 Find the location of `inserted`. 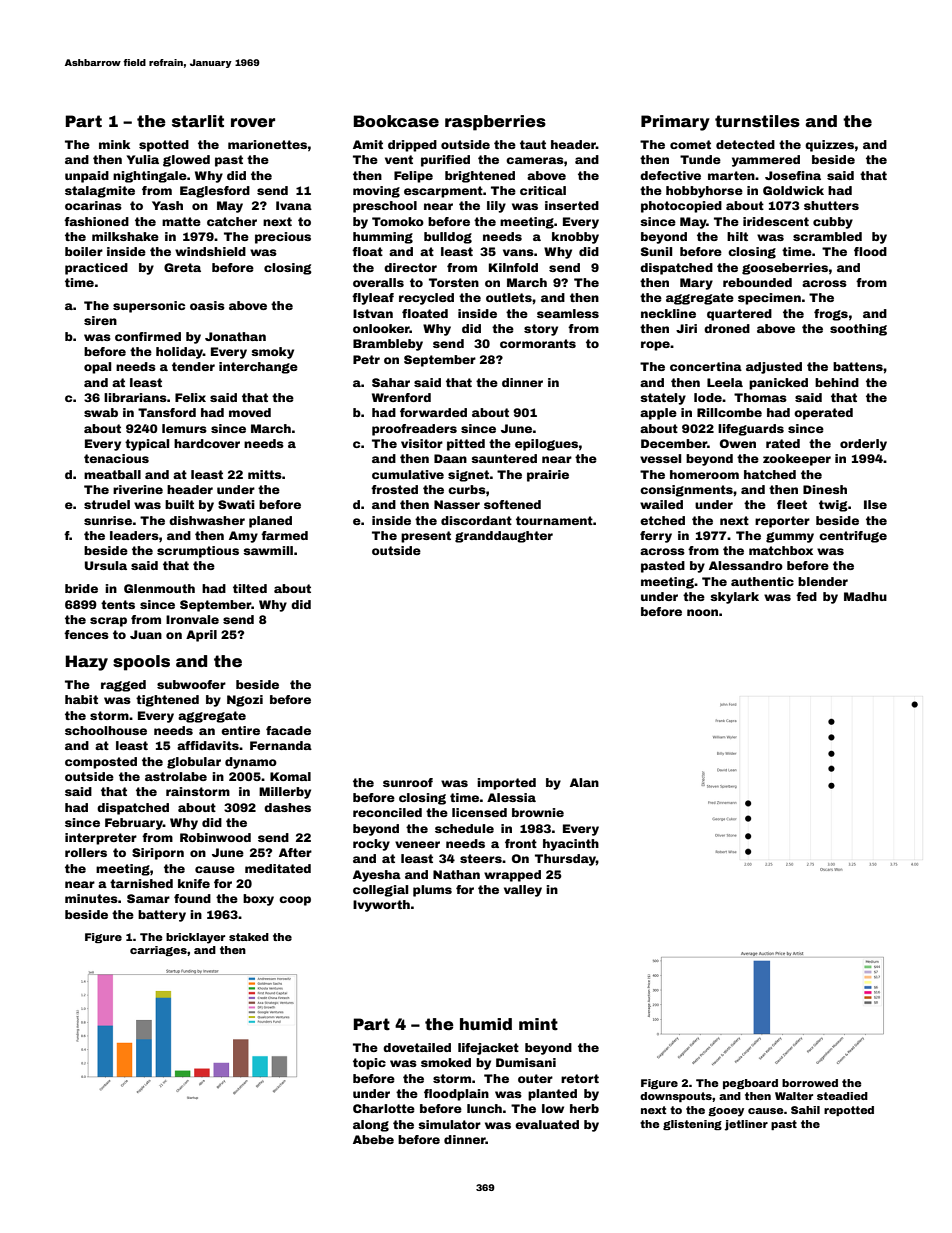

inserted is located at coordinates (572, 205).
